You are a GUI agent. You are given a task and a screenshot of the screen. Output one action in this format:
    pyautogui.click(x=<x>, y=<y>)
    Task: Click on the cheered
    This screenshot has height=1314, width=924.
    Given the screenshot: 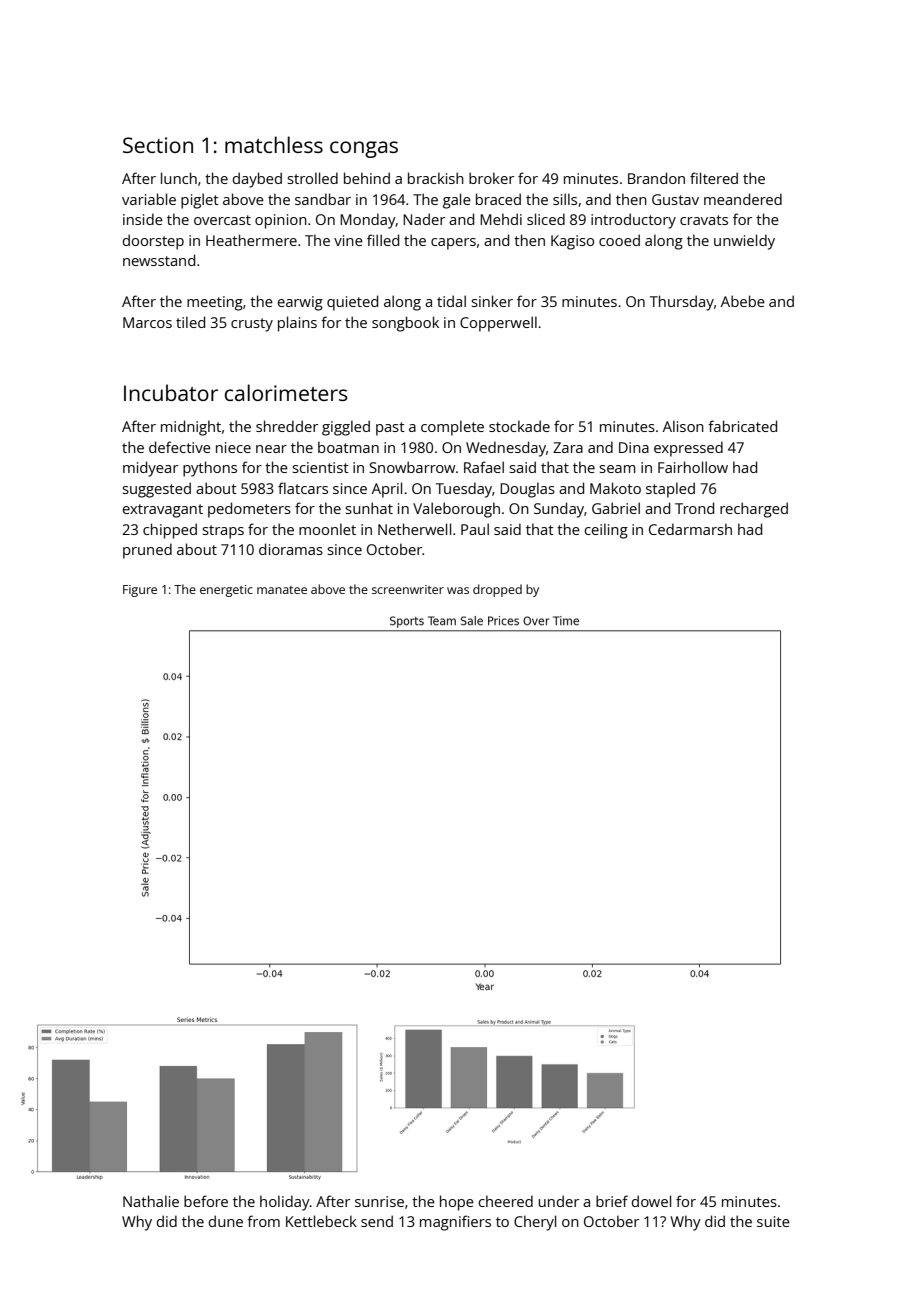 What is the action you would take?
    pyautogui.click(x=506, y=1201)
